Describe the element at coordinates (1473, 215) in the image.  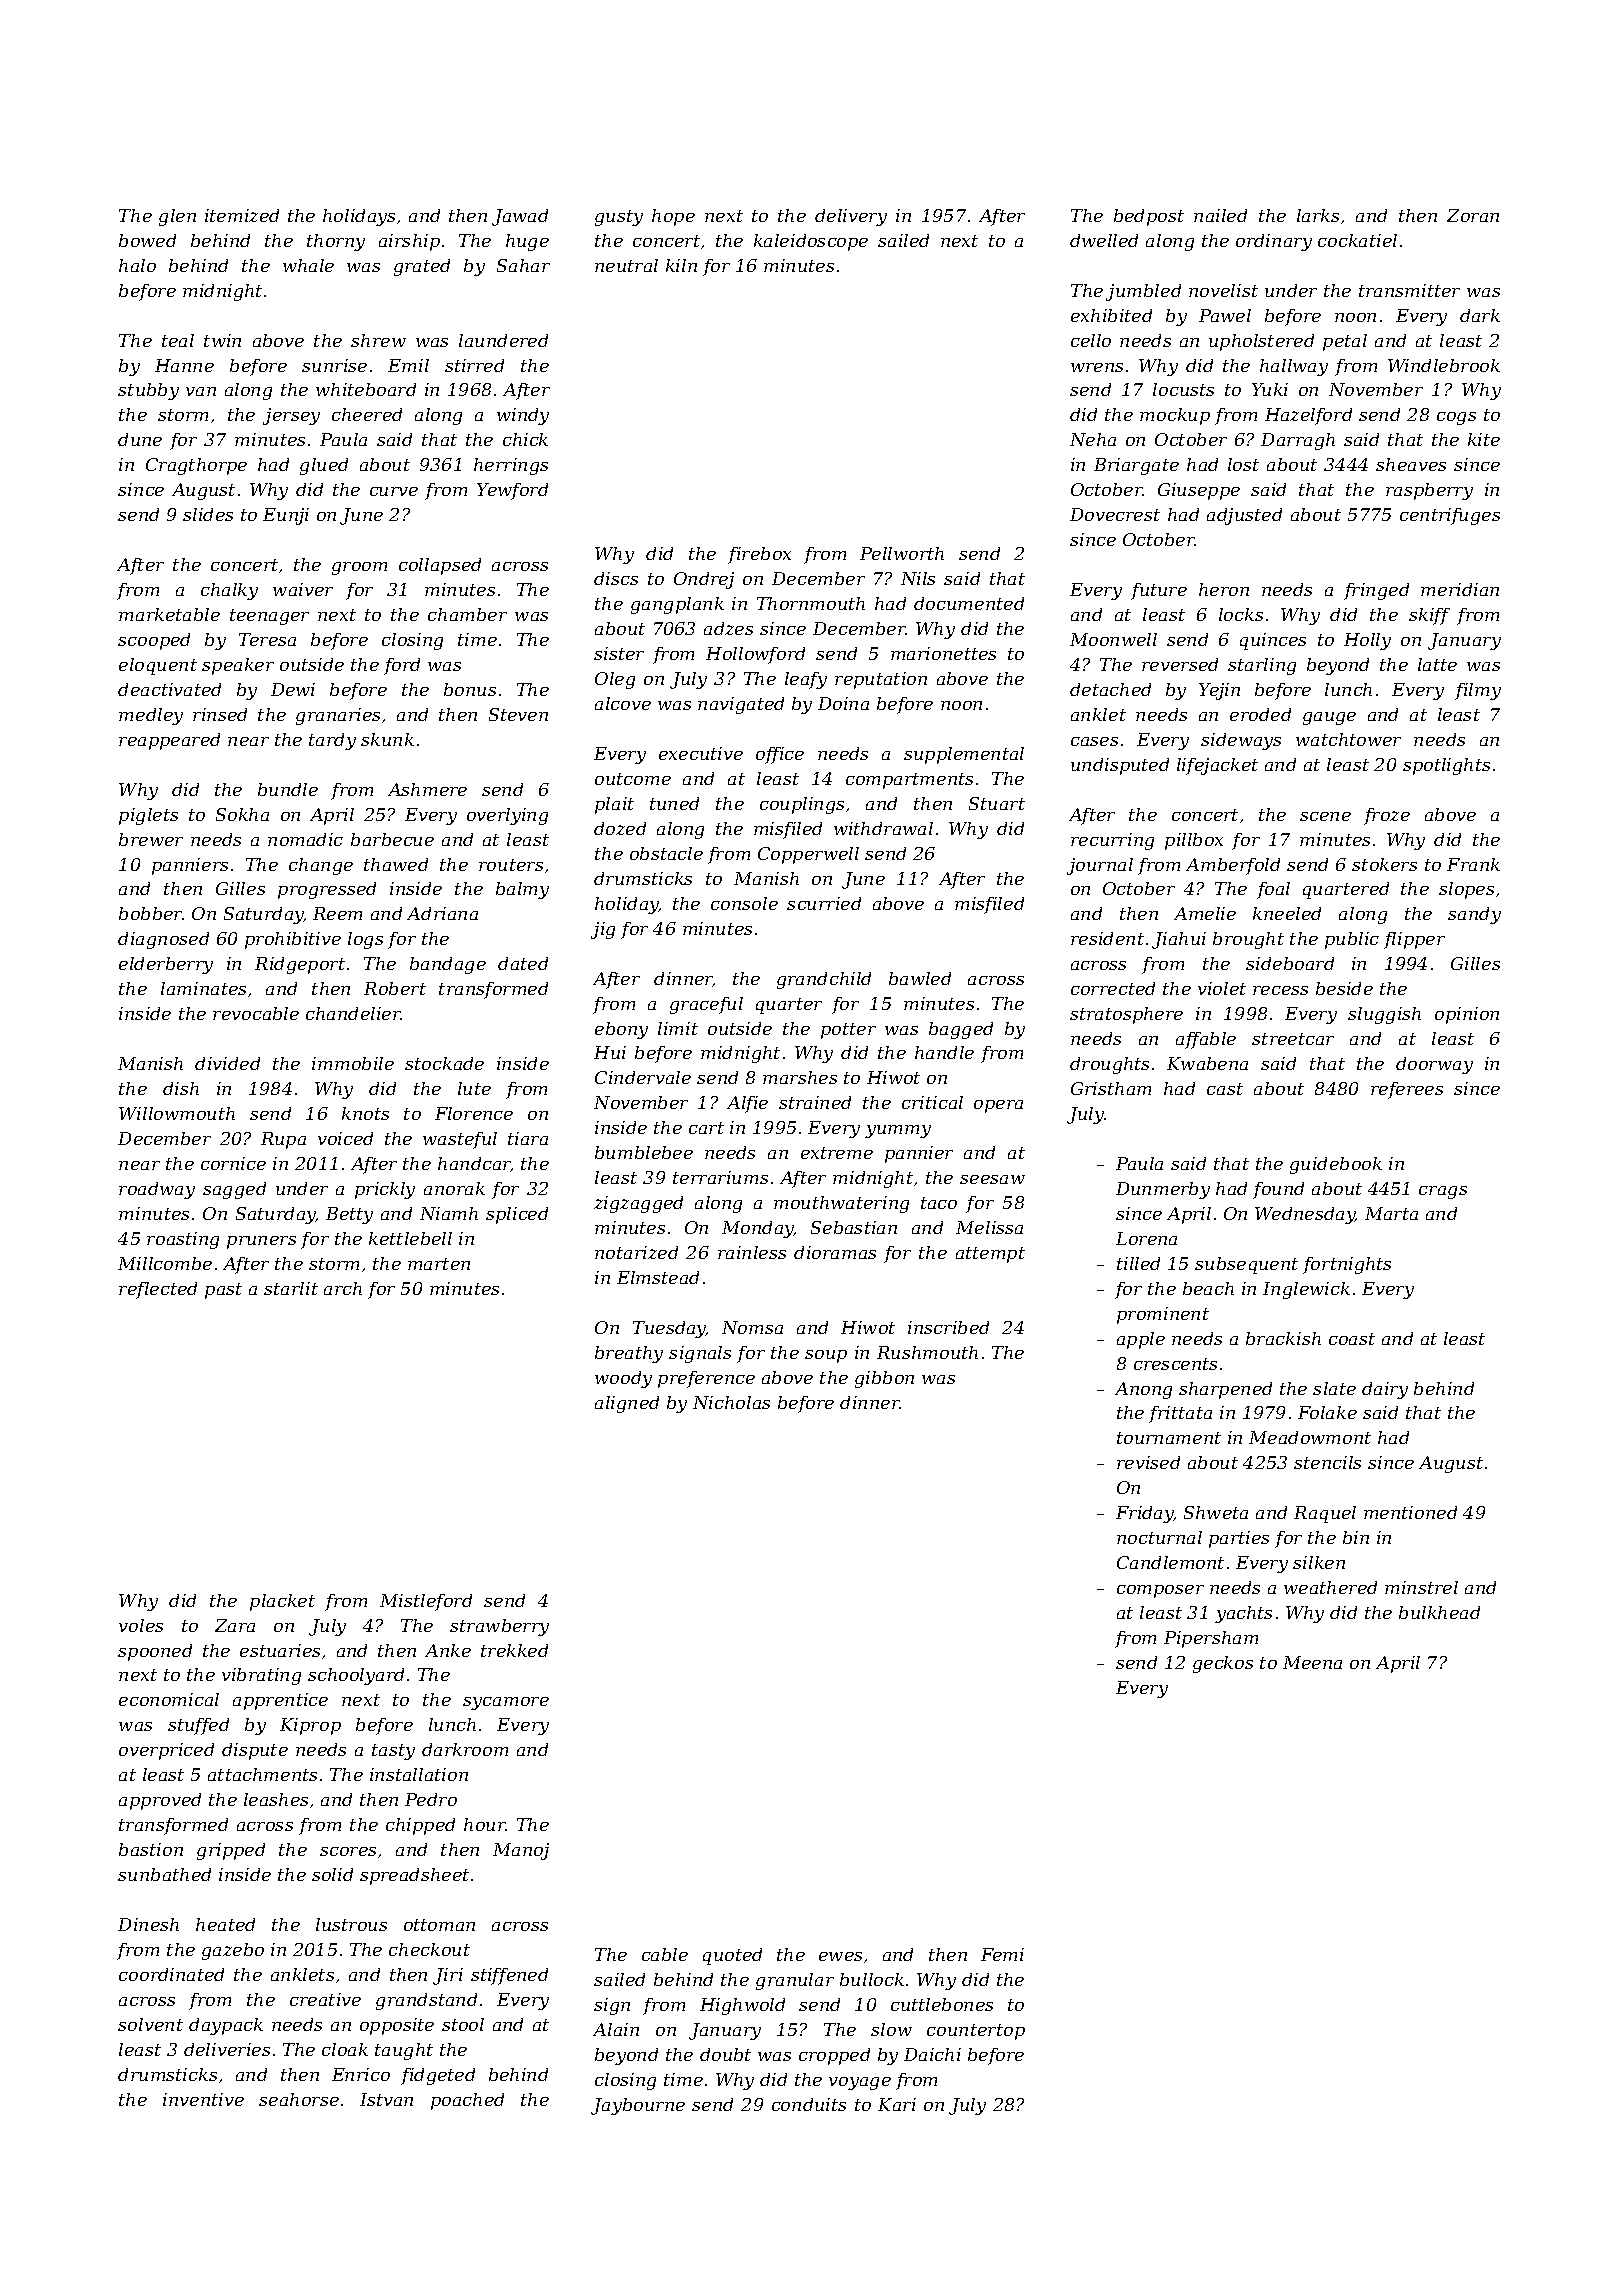
I see `Zoran` at that location.
